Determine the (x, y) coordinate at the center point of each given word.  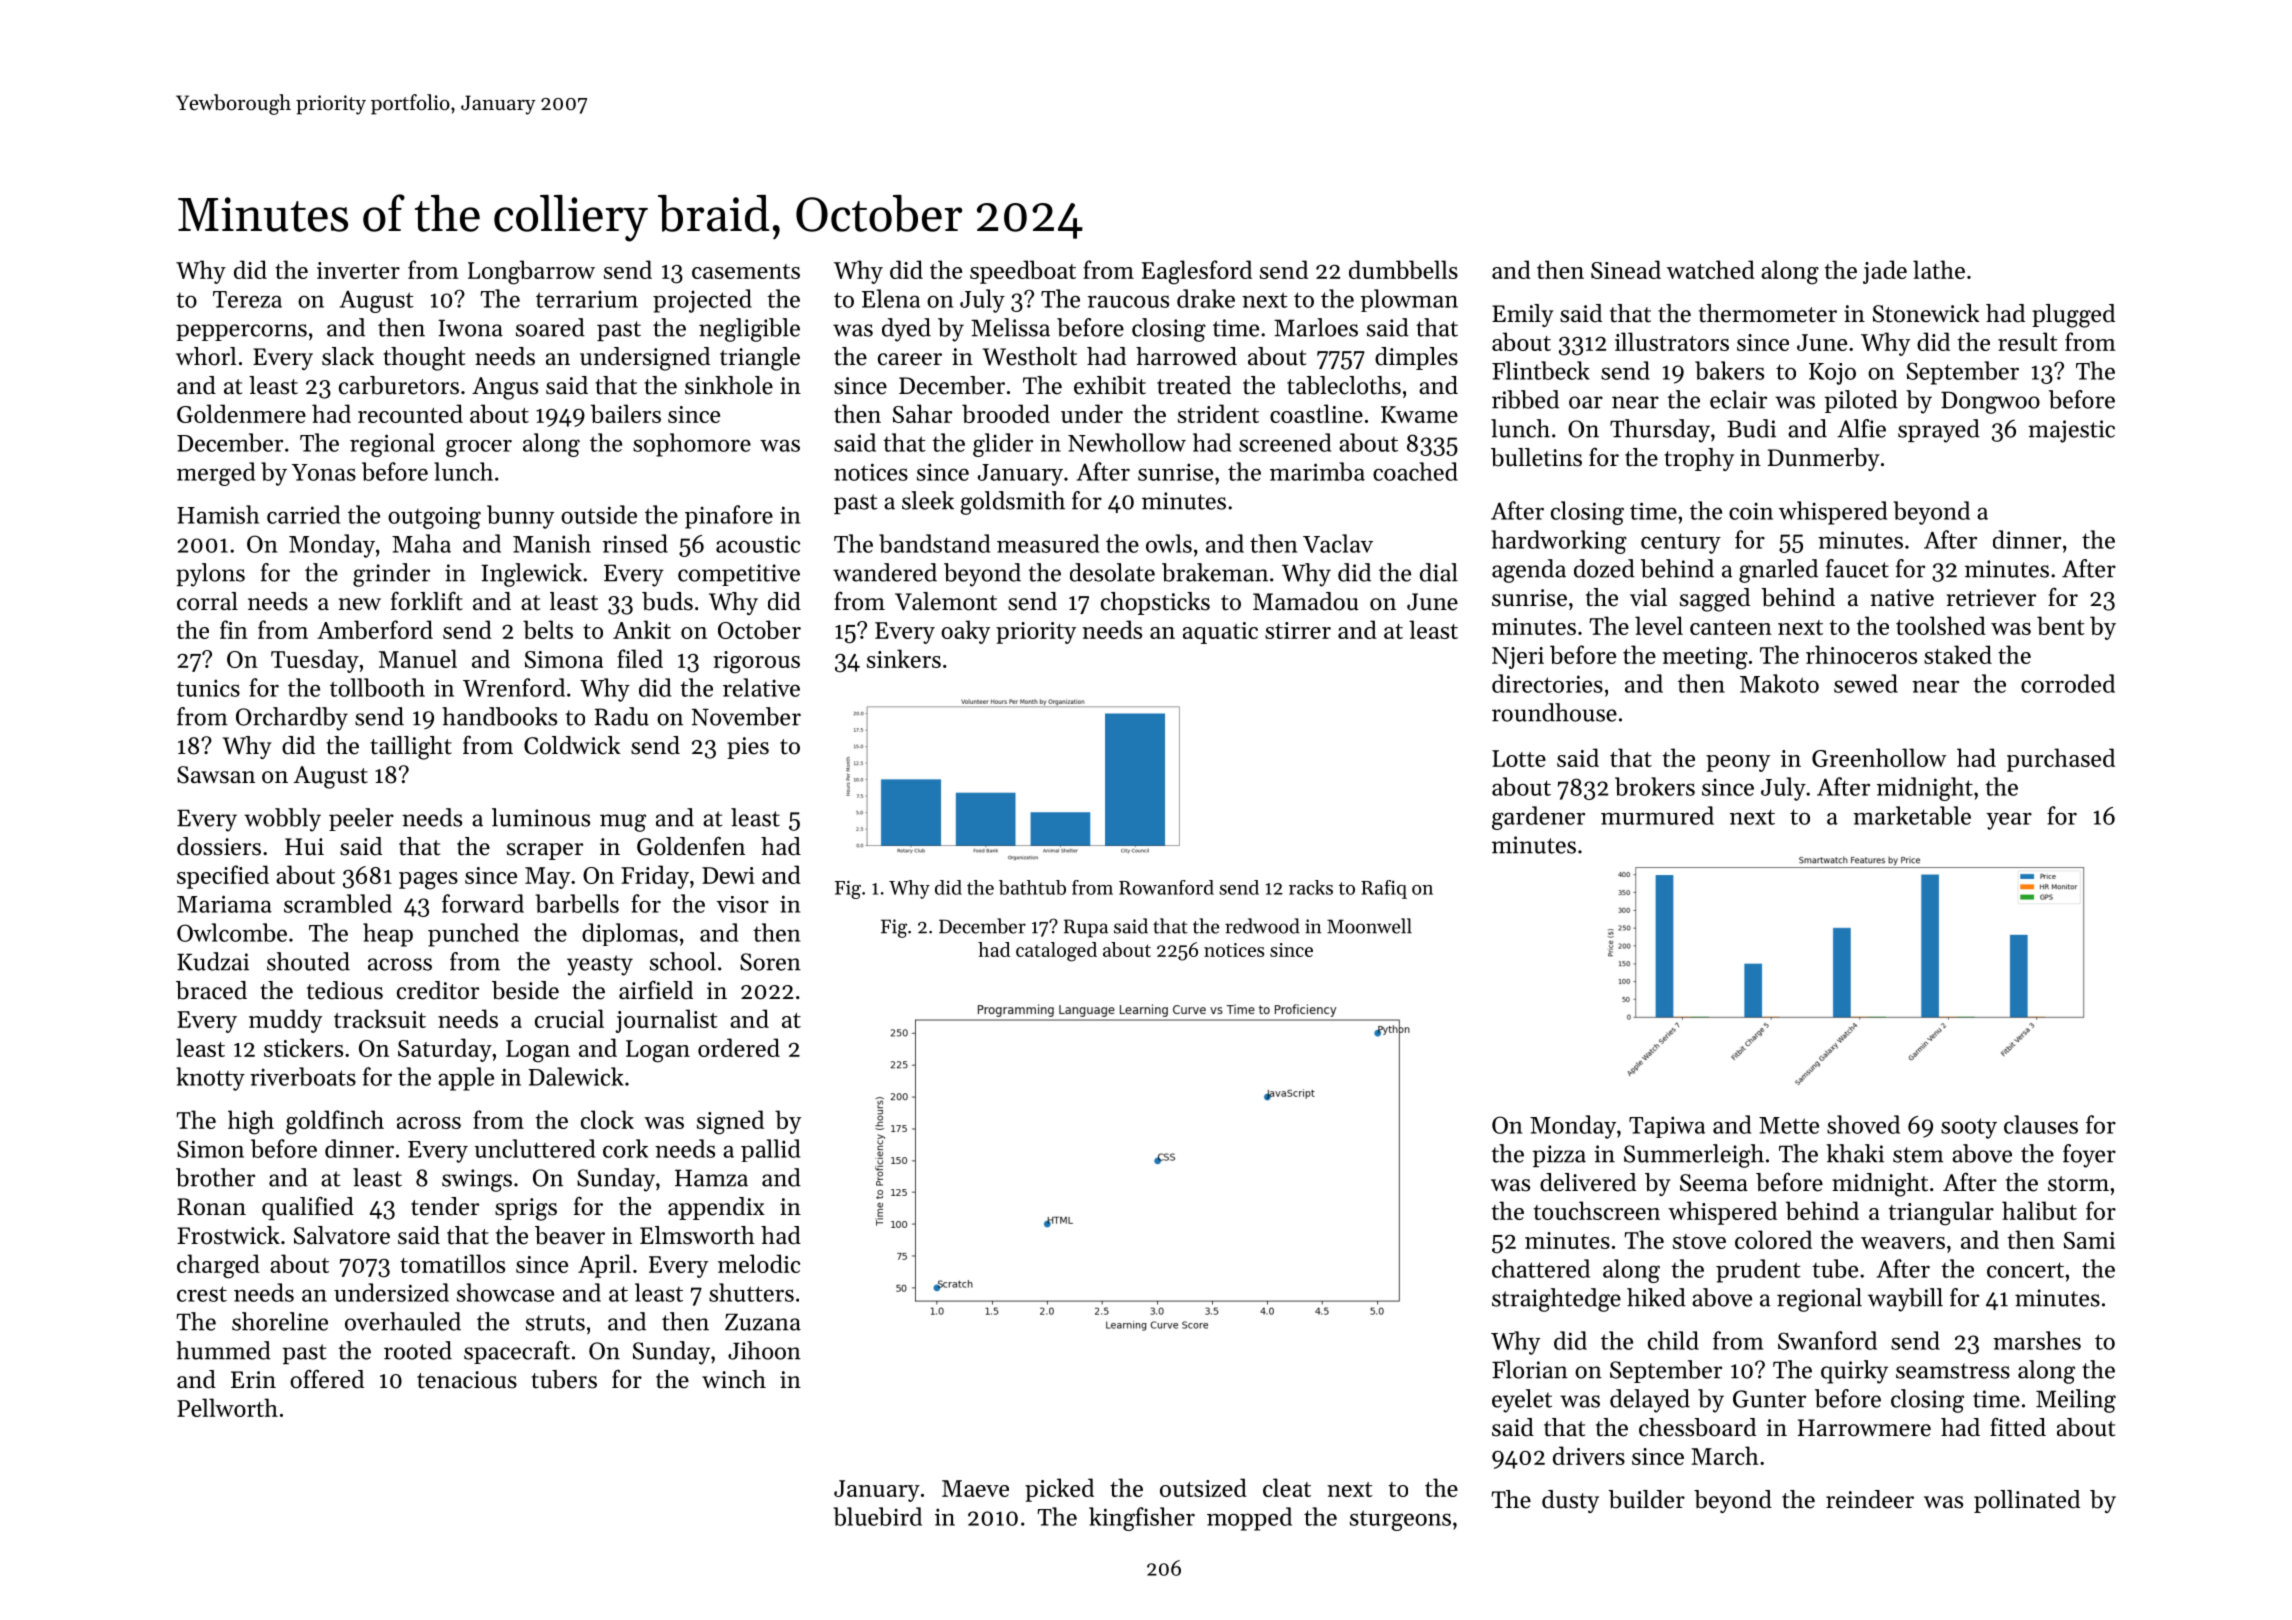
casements (746, 271)
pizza (1559, 1156)
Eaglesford (1197, 272)
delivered (1588, 1182)
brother (215, 1177)
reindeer (1870, 1499)
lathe (1939, 269)
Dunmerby (1824, 459)
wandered (885, 572)
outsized (1203, 1487)
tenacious (467, 1380)
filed (640, 658)
